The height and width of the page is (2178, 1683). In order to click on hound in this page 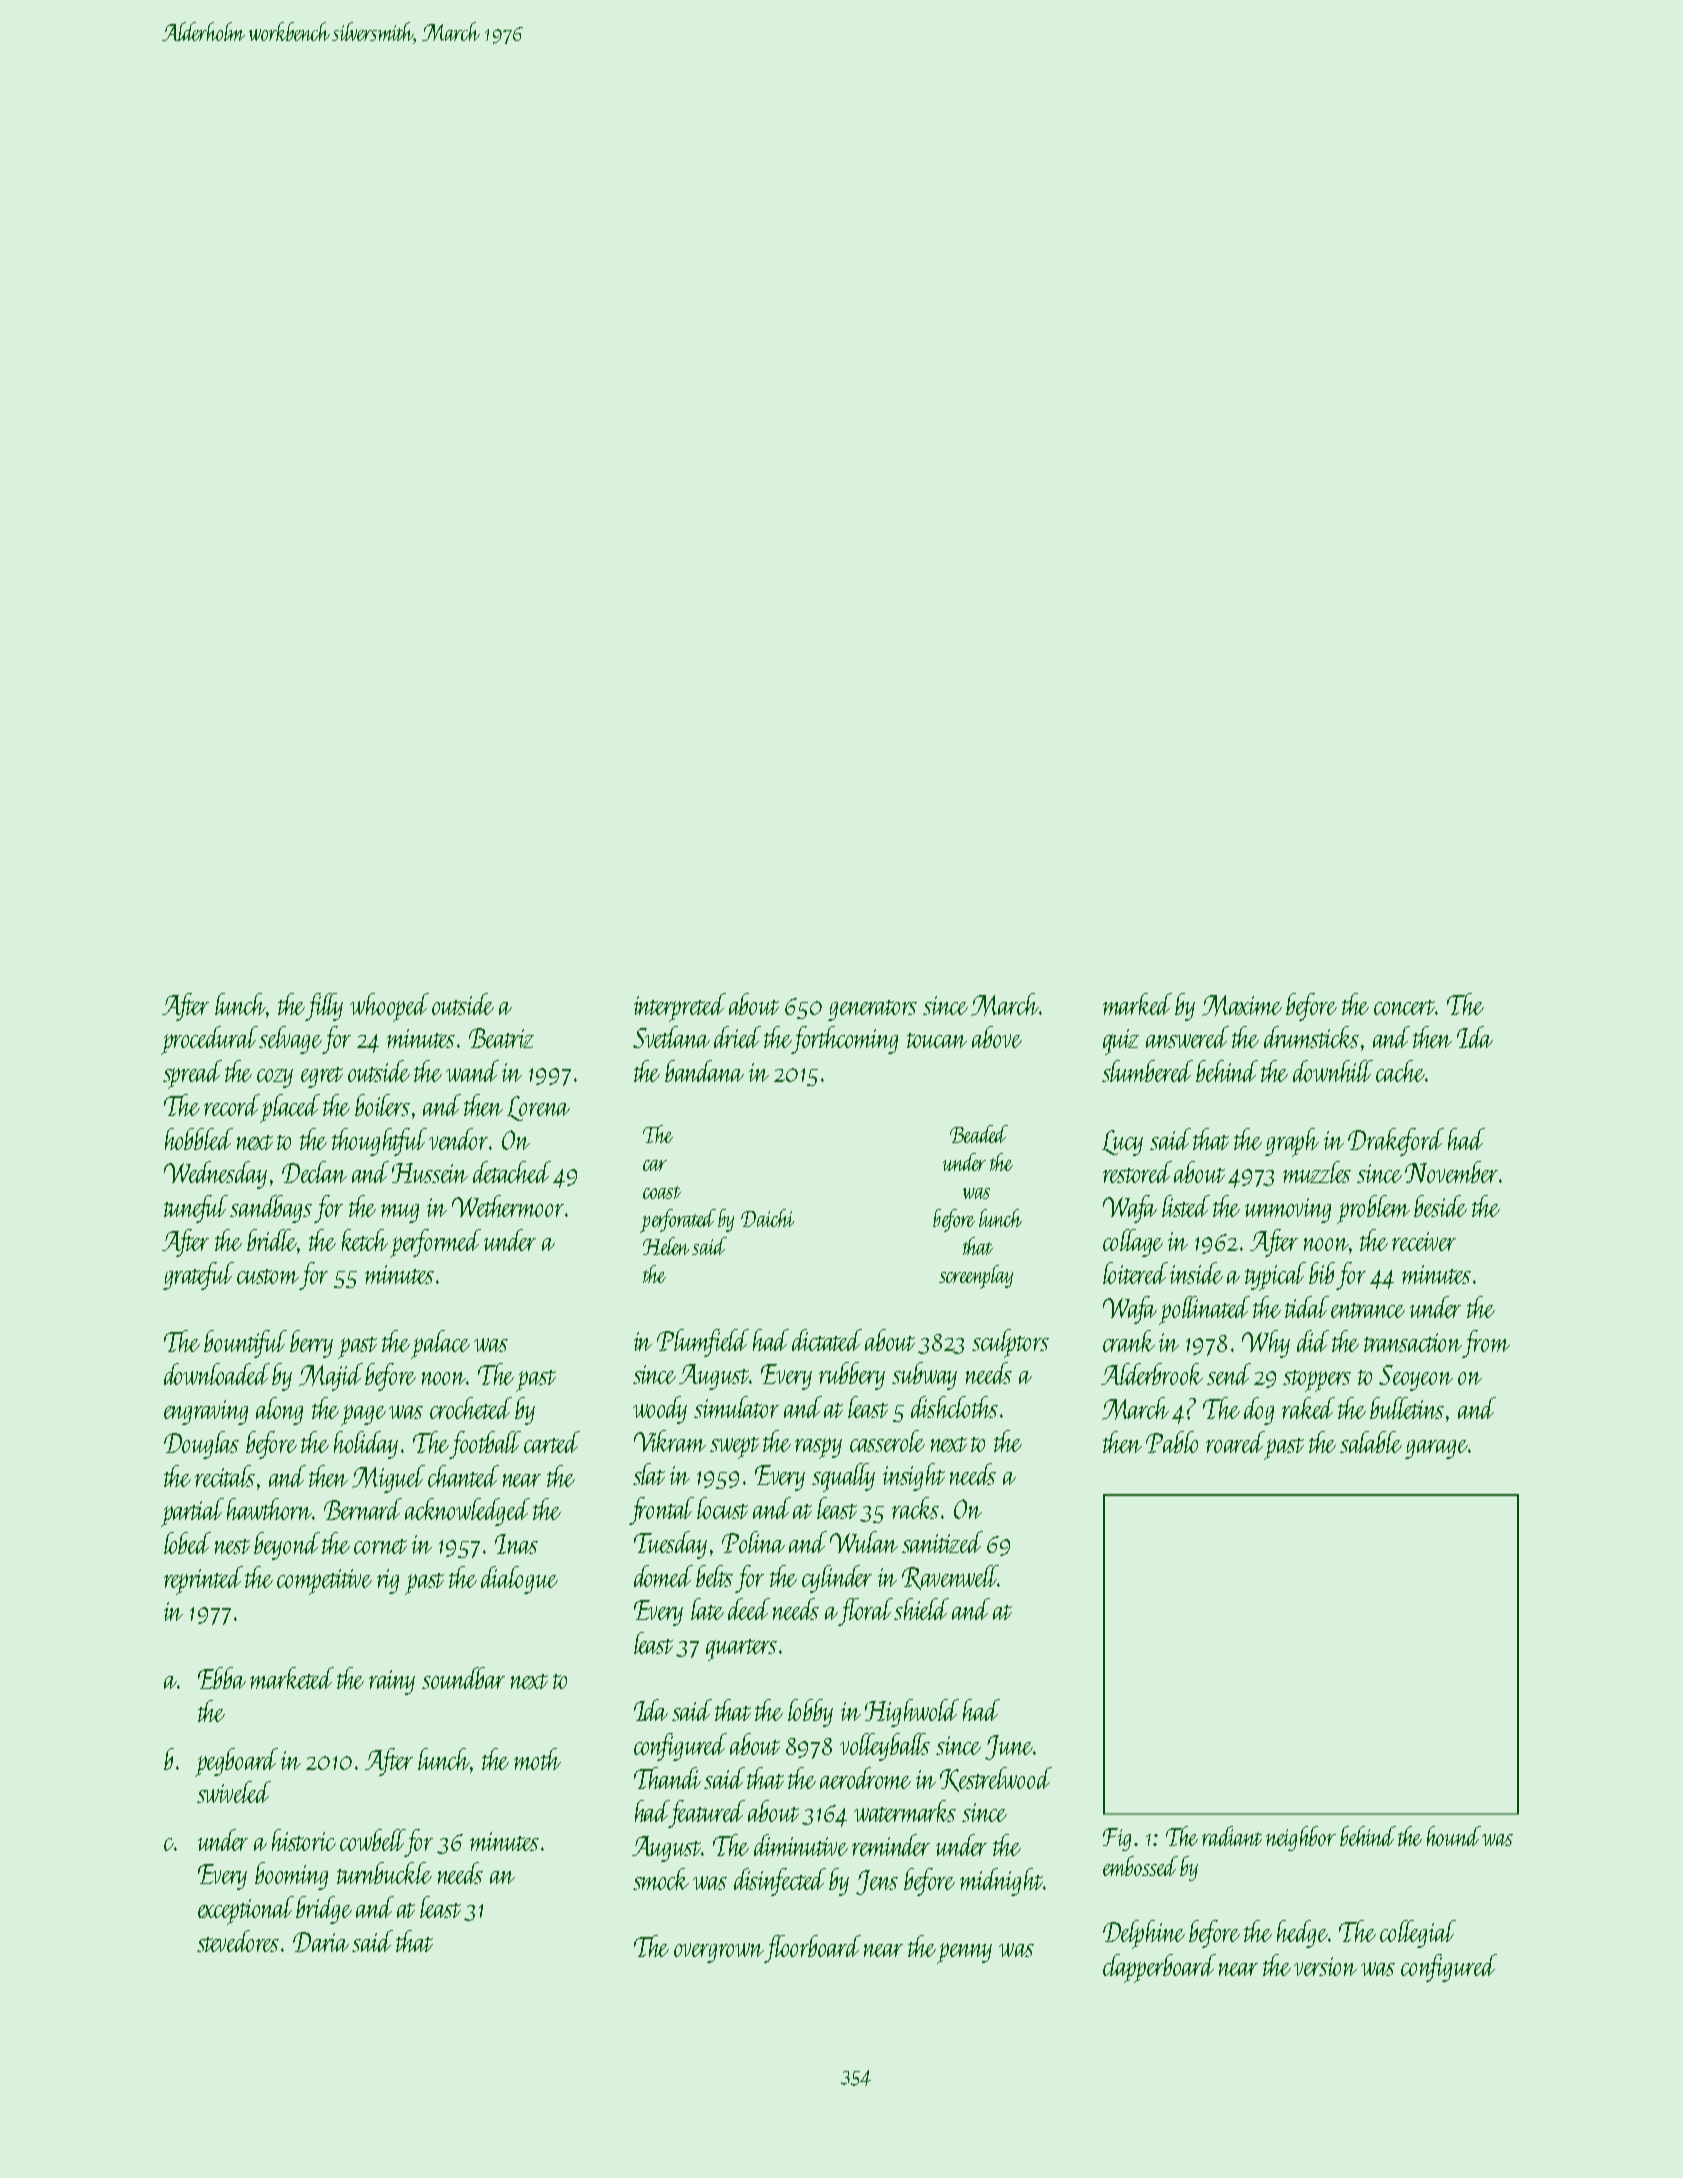, I will do `click(1454, 1836)`.
